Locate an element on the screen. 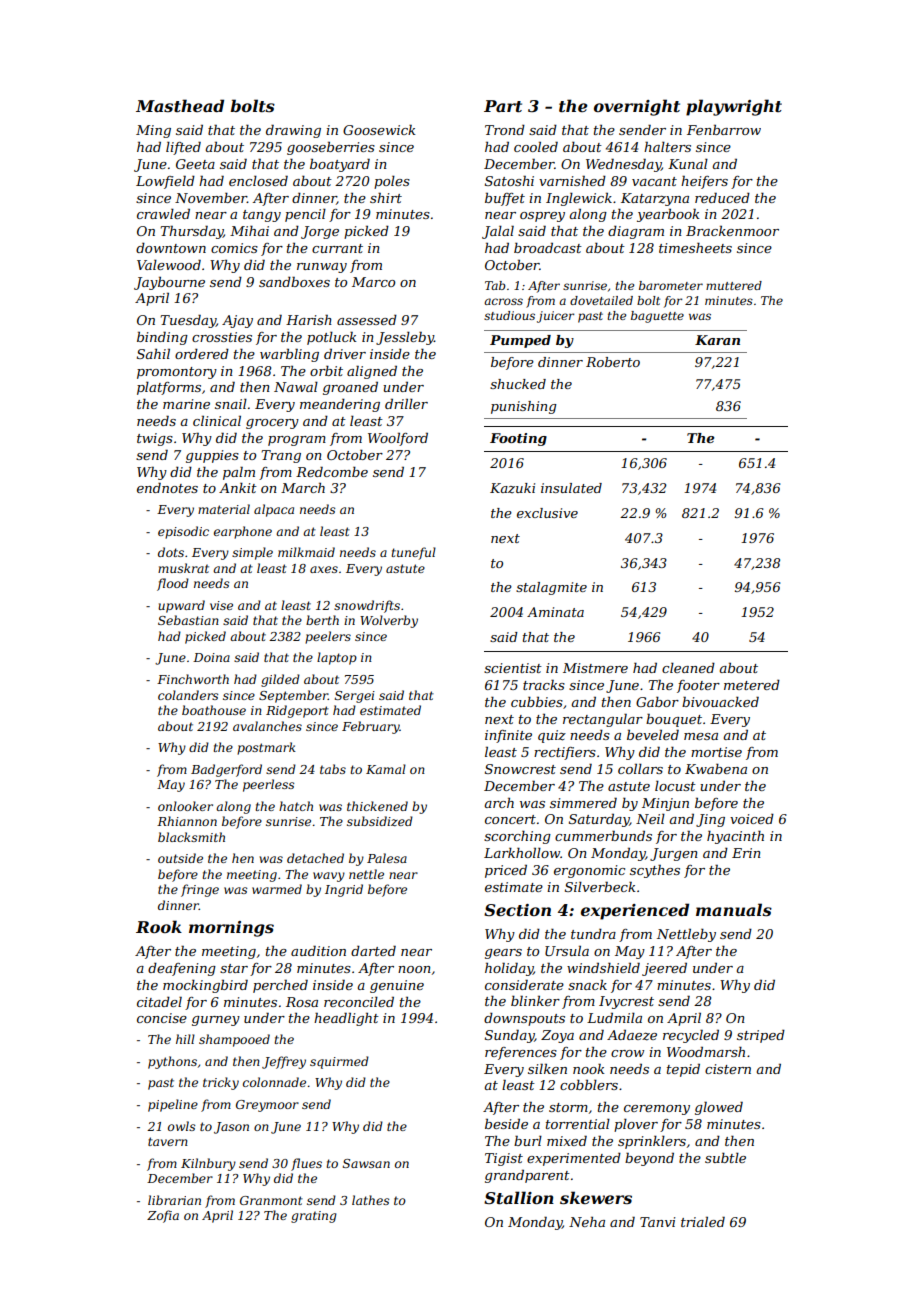 This screenshot has height=1314, width=924. grating is located at coordinates (314, 1217).
